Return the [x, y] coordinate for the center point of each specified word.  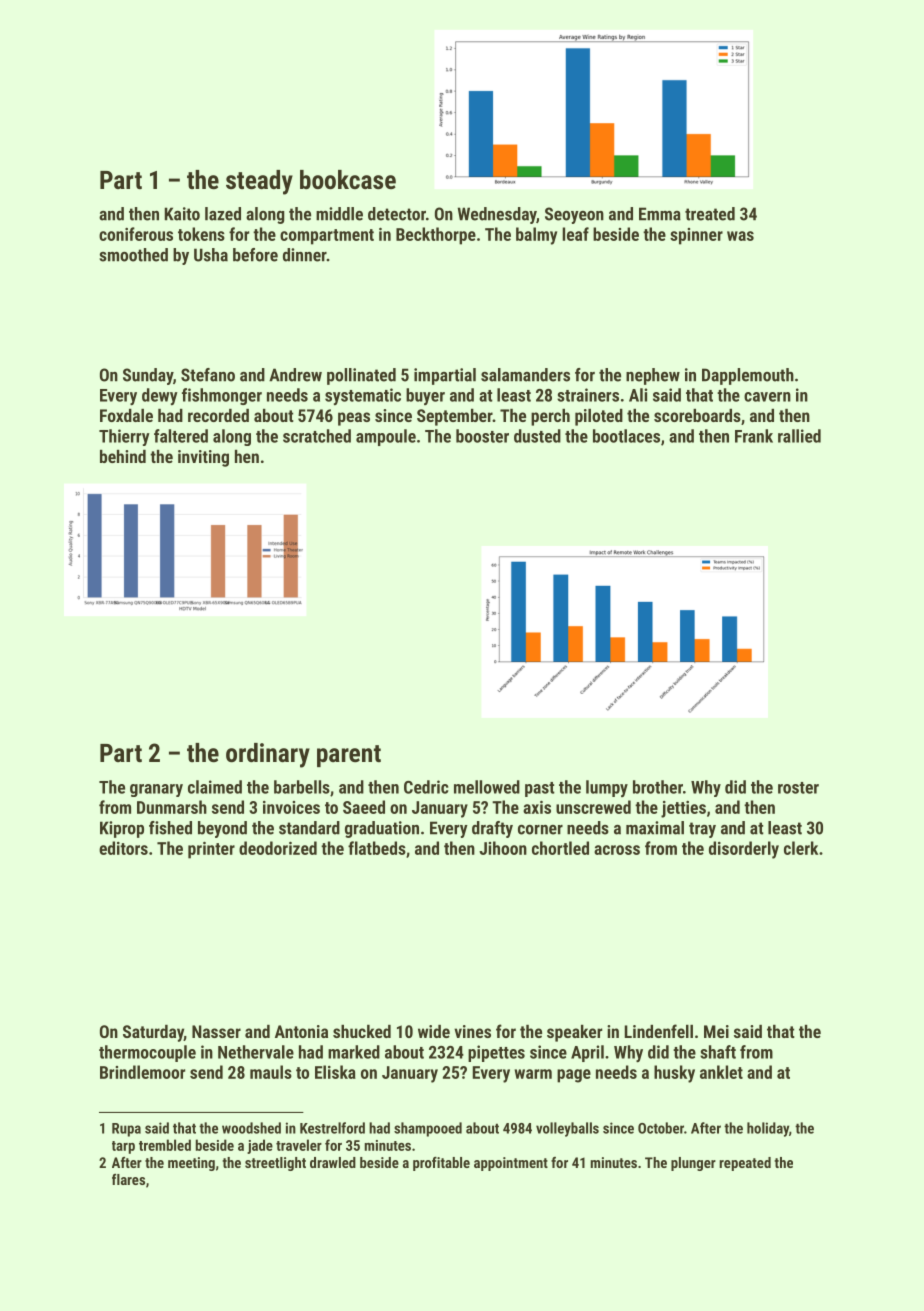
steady [259, 182]
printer [211, 850]
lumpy [607, 788]
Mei [716, 1031]
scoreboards [697, 415]
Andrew [295, 375]
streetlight [275, 1164]
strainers [588, 395]
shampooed [428, 1129]
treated [710, 214]
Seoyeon [574, 215]
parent [349, 756]
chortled [560, 848]
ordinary [268, 755]
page [574, 1076]
